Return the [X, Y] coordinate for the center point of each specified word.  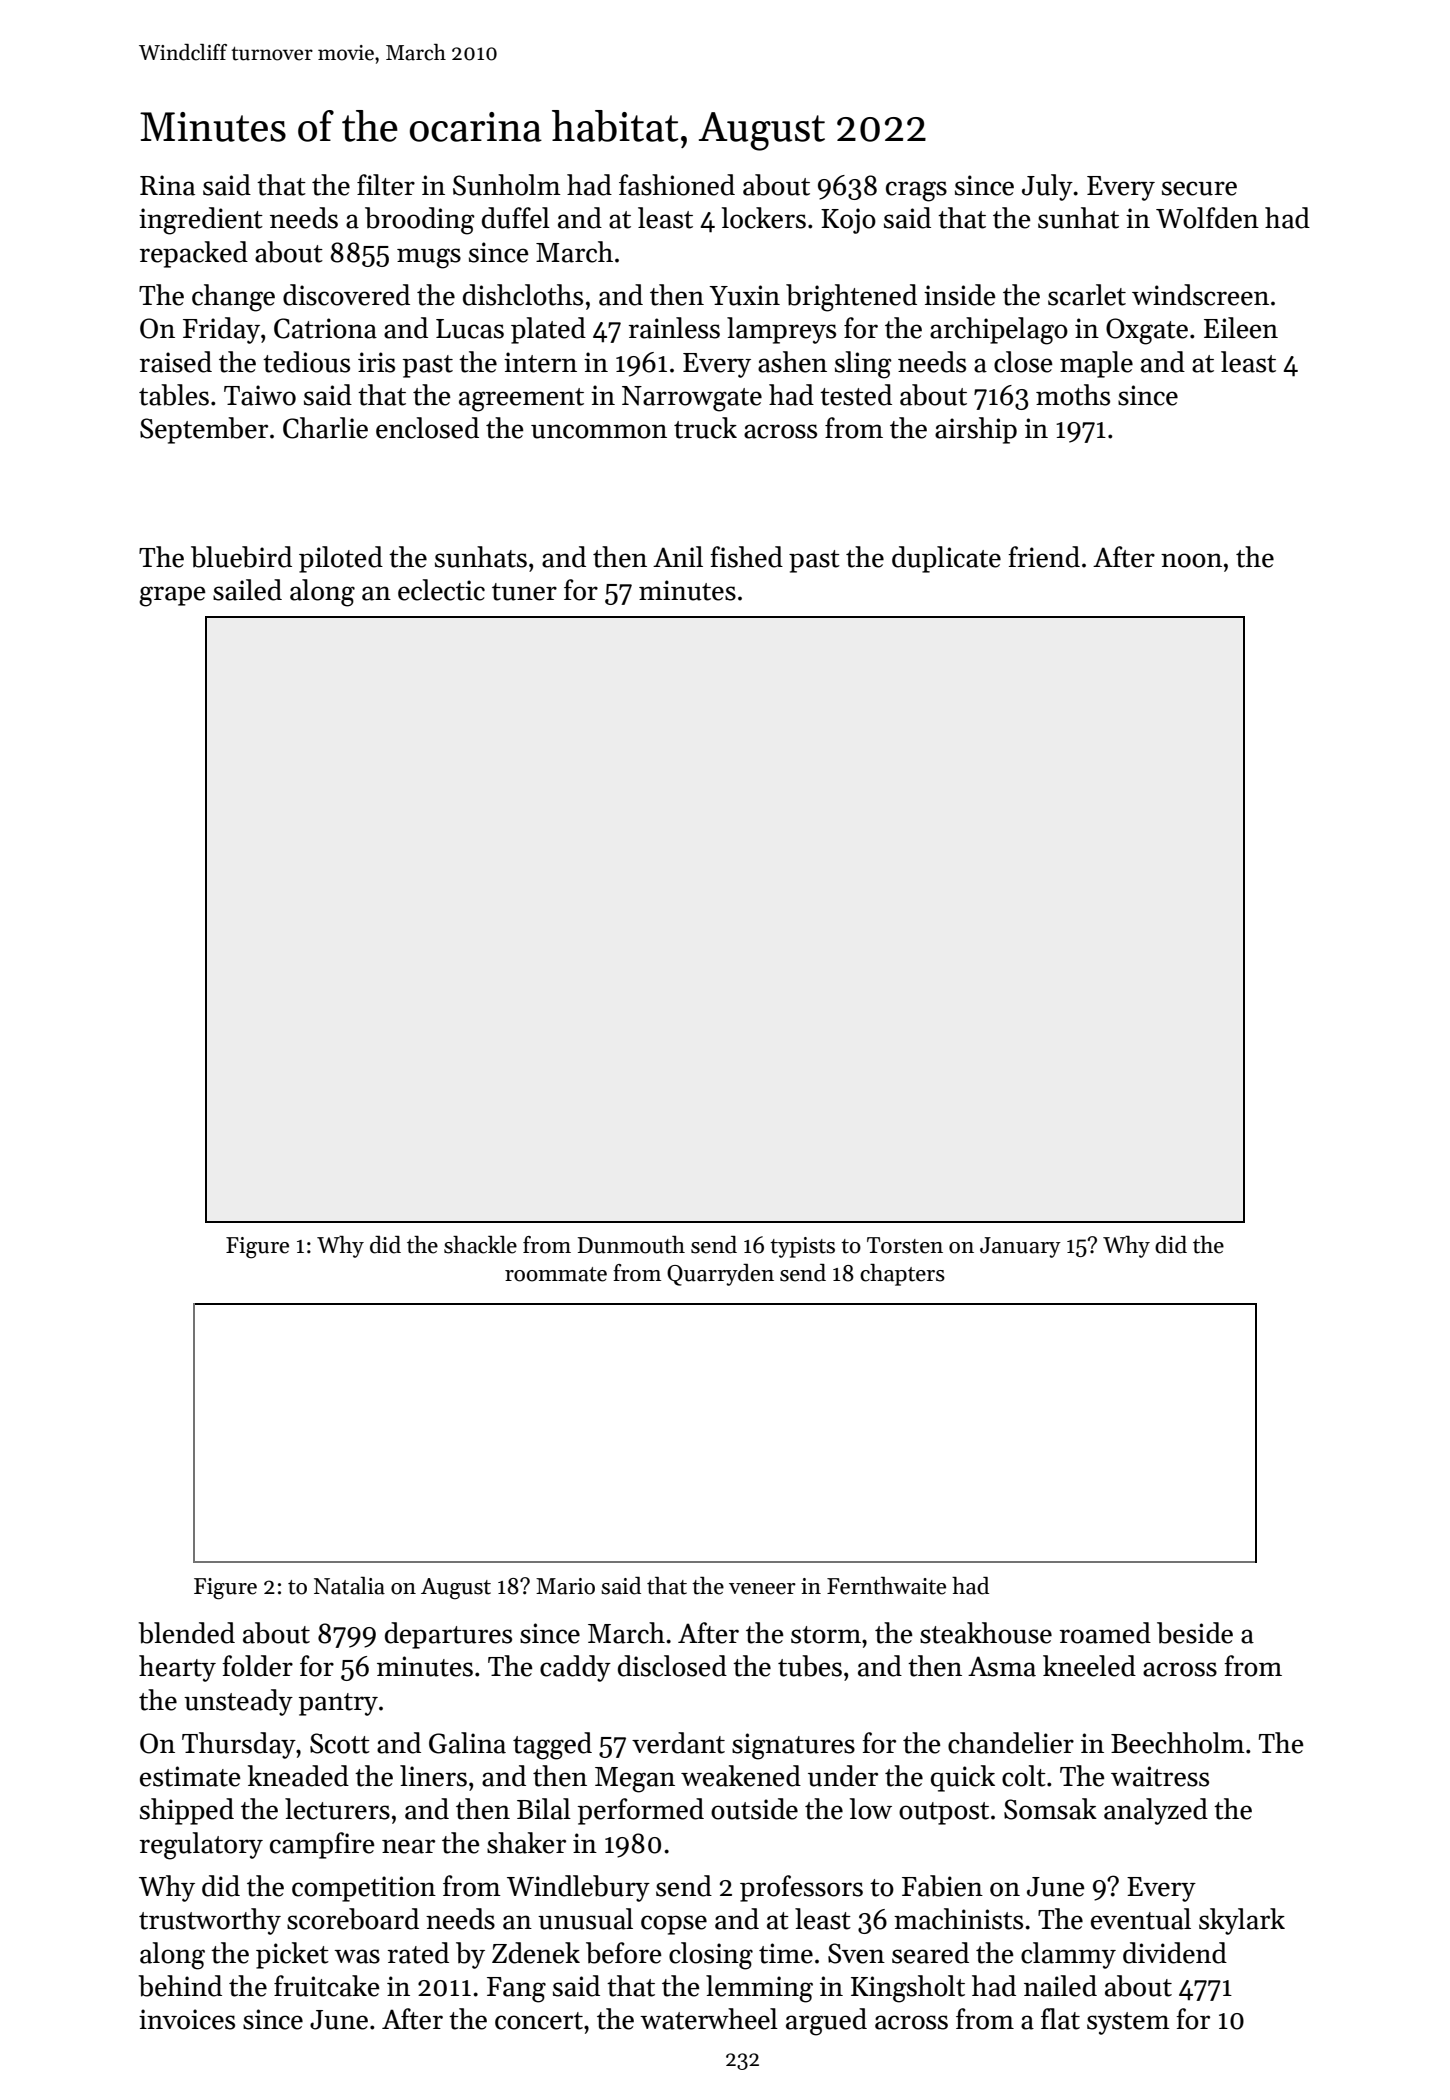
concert [539, 2021]
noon [1191, 560]
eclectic [441, 590]
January [1020, 1247]
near [408, 1846]
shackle [480, 1245]
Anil [678, 556]
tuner [524, 592]
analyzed [1156, 1811]
